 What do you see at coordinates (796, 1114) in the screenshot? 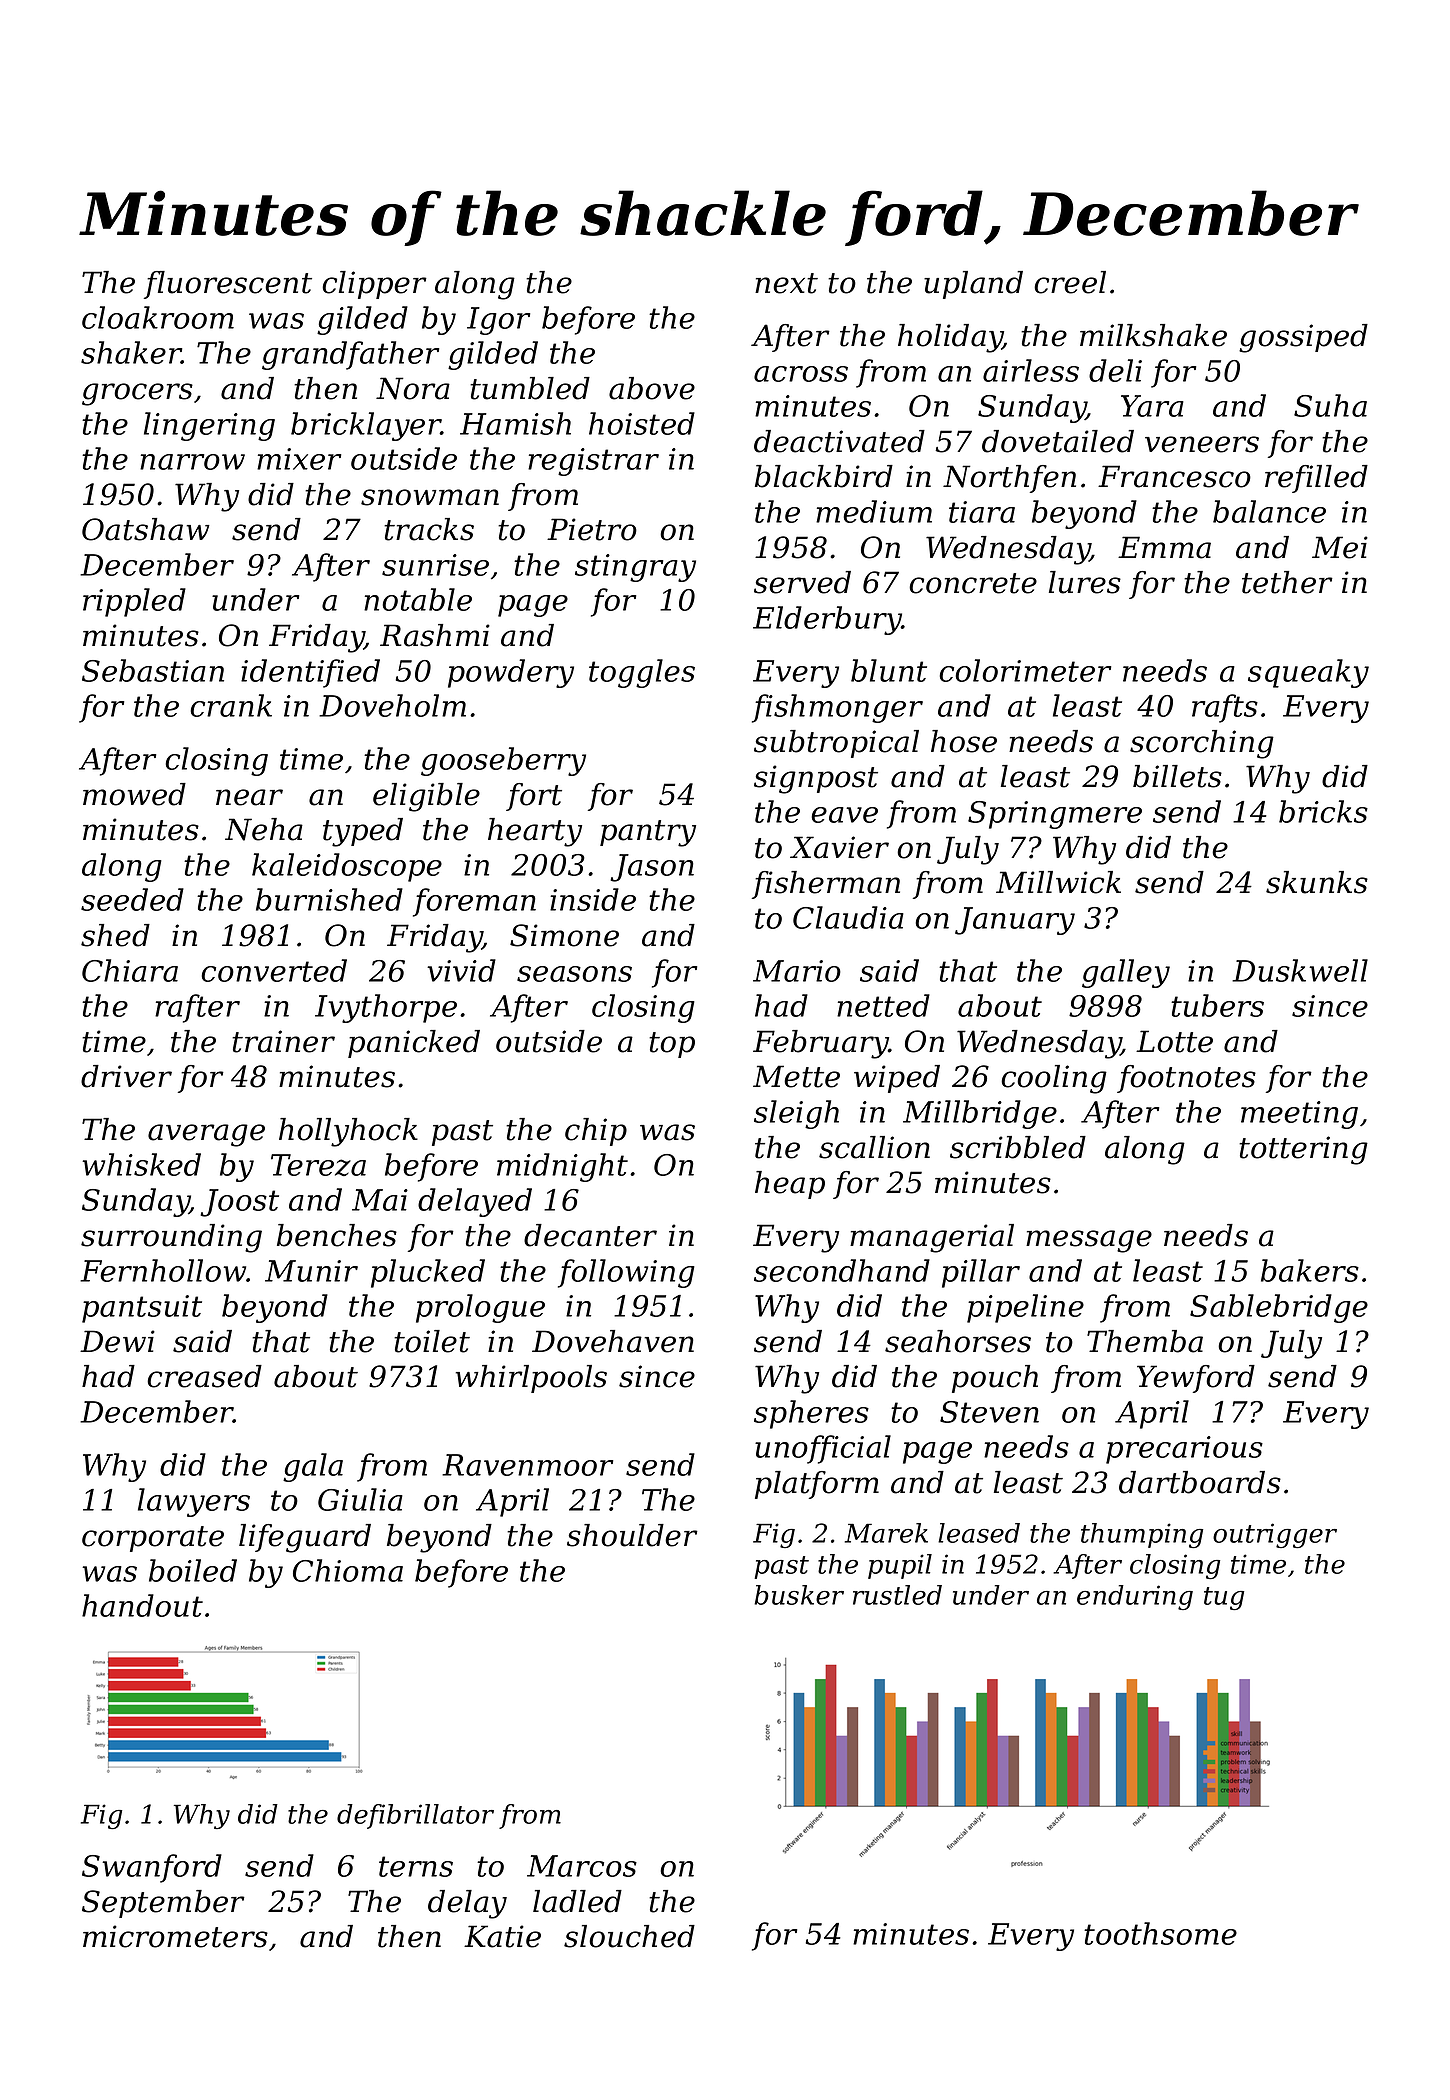
I see `sleigh` at bounding box center [796, 1114].
